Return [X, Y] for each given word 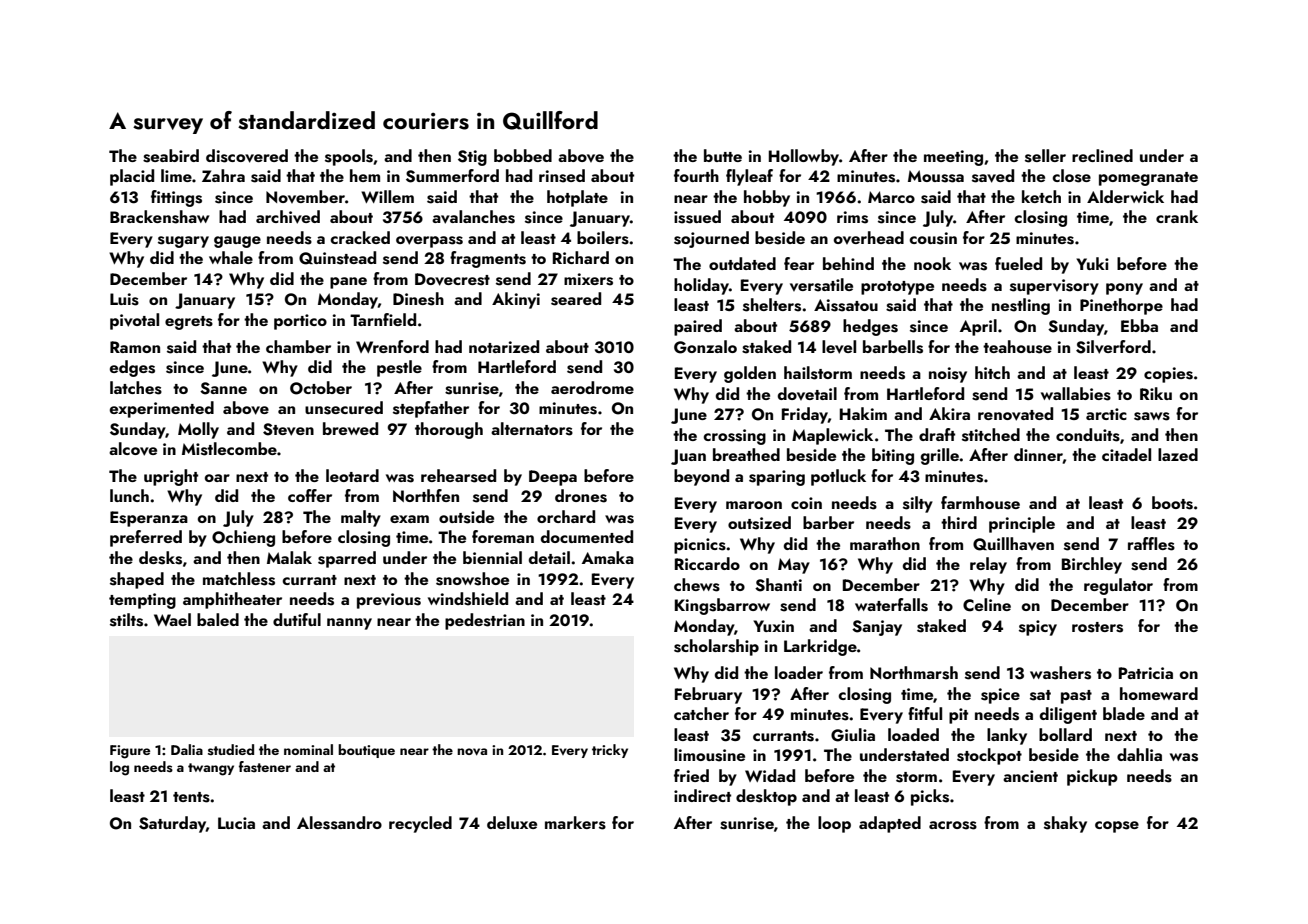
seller [1045, 156]
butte [723, 155]
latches [136, 388]
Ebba [1139, 325]
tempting [142, 601]
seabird [171, 156]
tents [191, 797]
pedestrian [485, 621]
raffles [1151, 544]
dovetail [807, 393]
